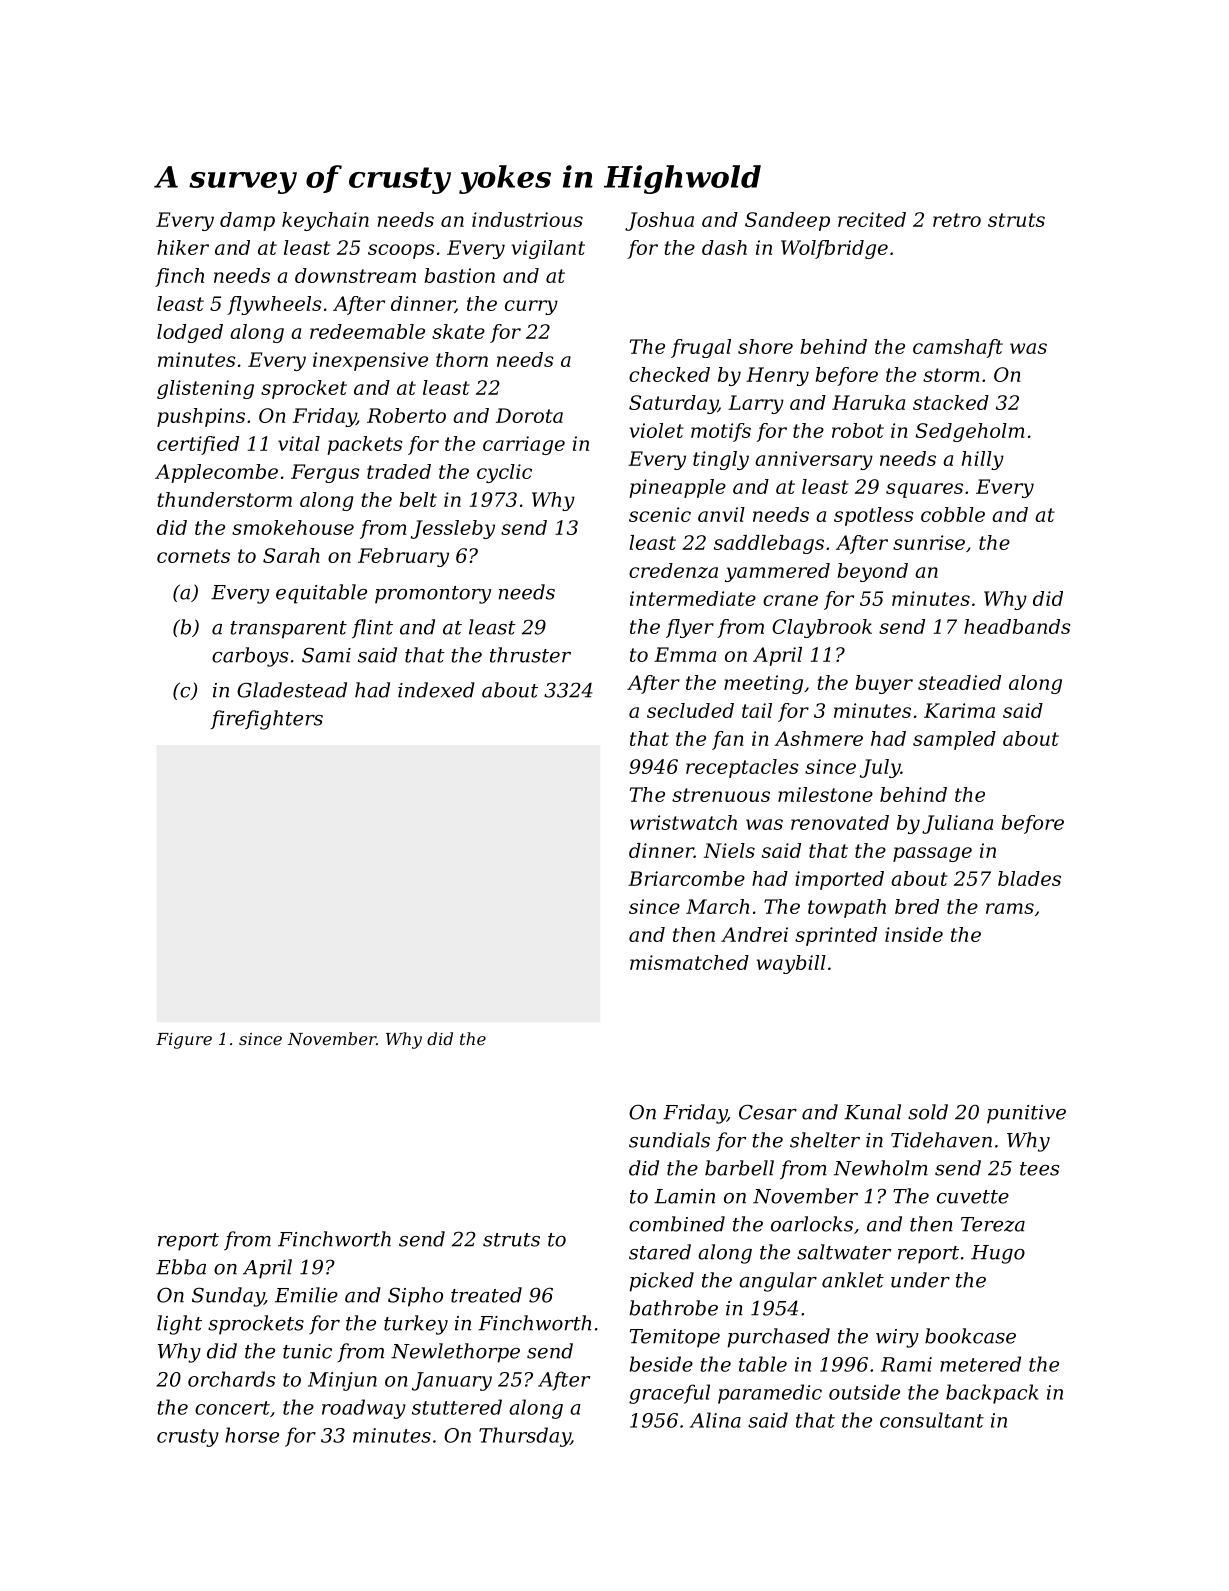  What do you see at coordinates (452, 1381) in the screenshot?
I see `January` at bounding box center [452, 1381].
